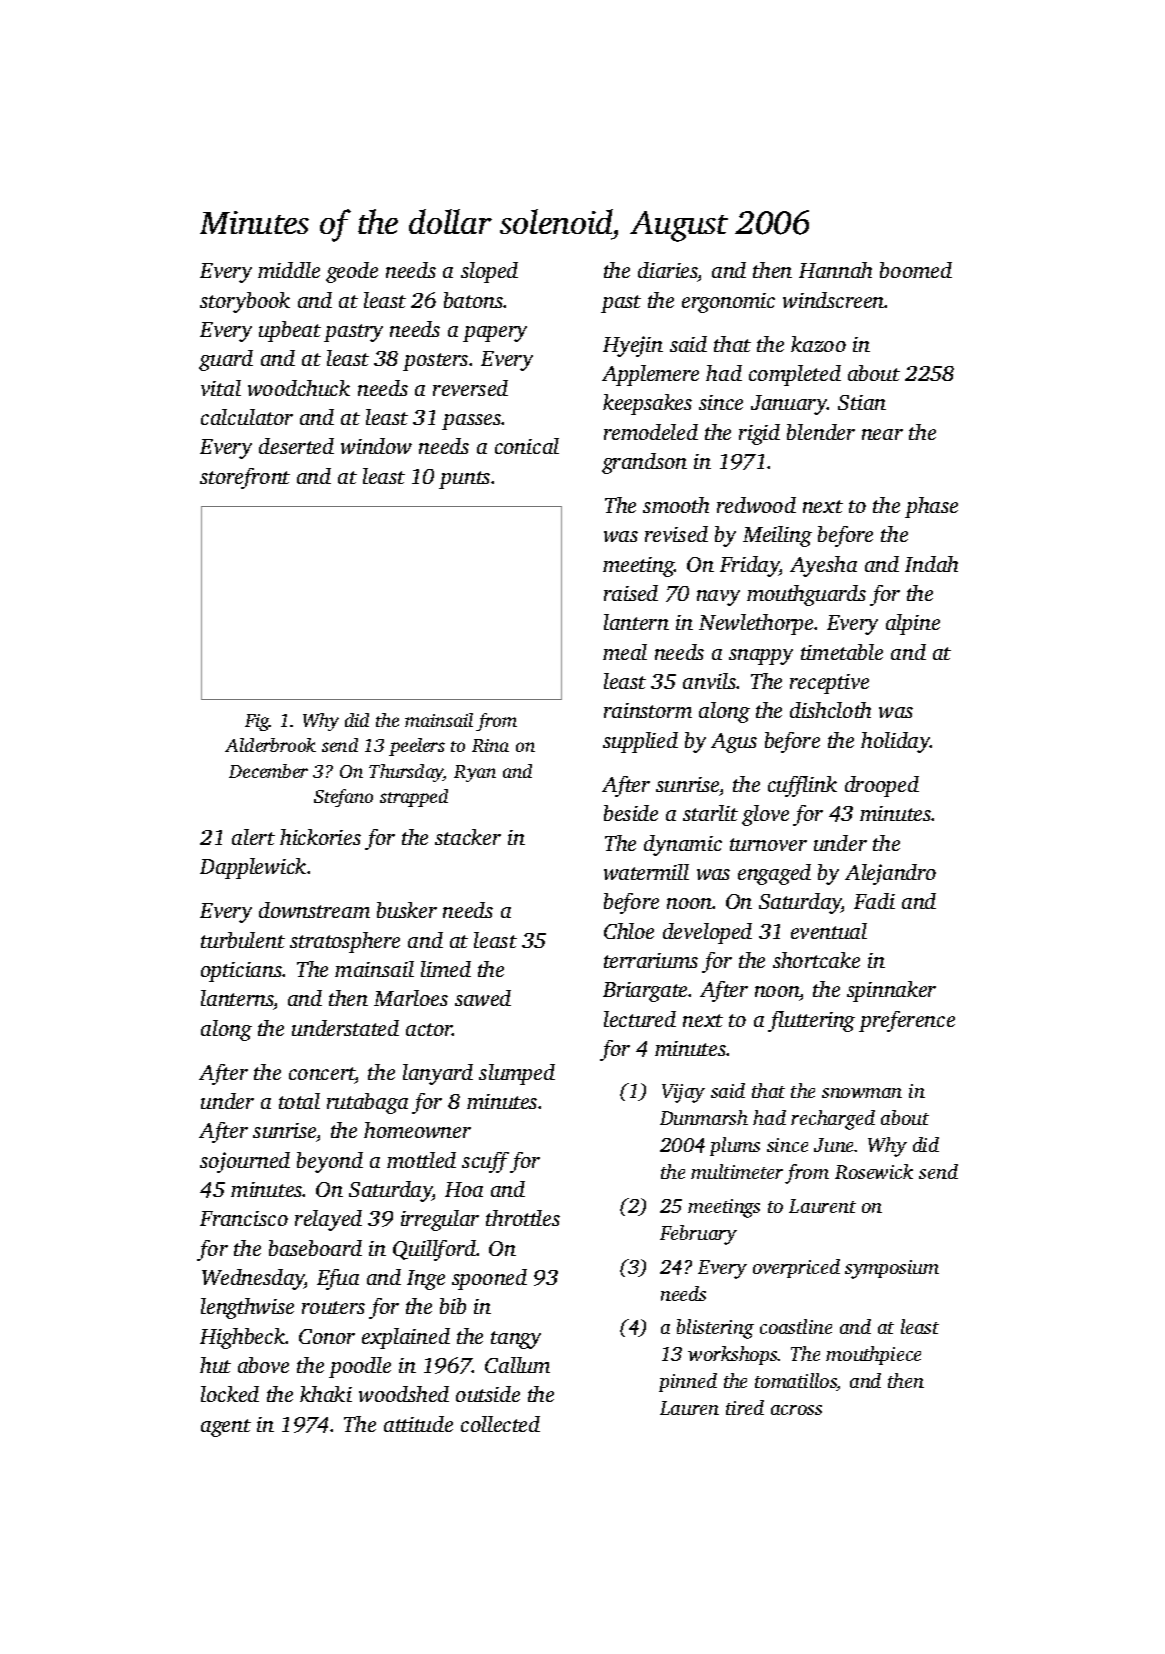 This page has width=1165, height=1654. Describe the element at coordinates (464, 1189) in the page. I see `Hoa` at that location.
